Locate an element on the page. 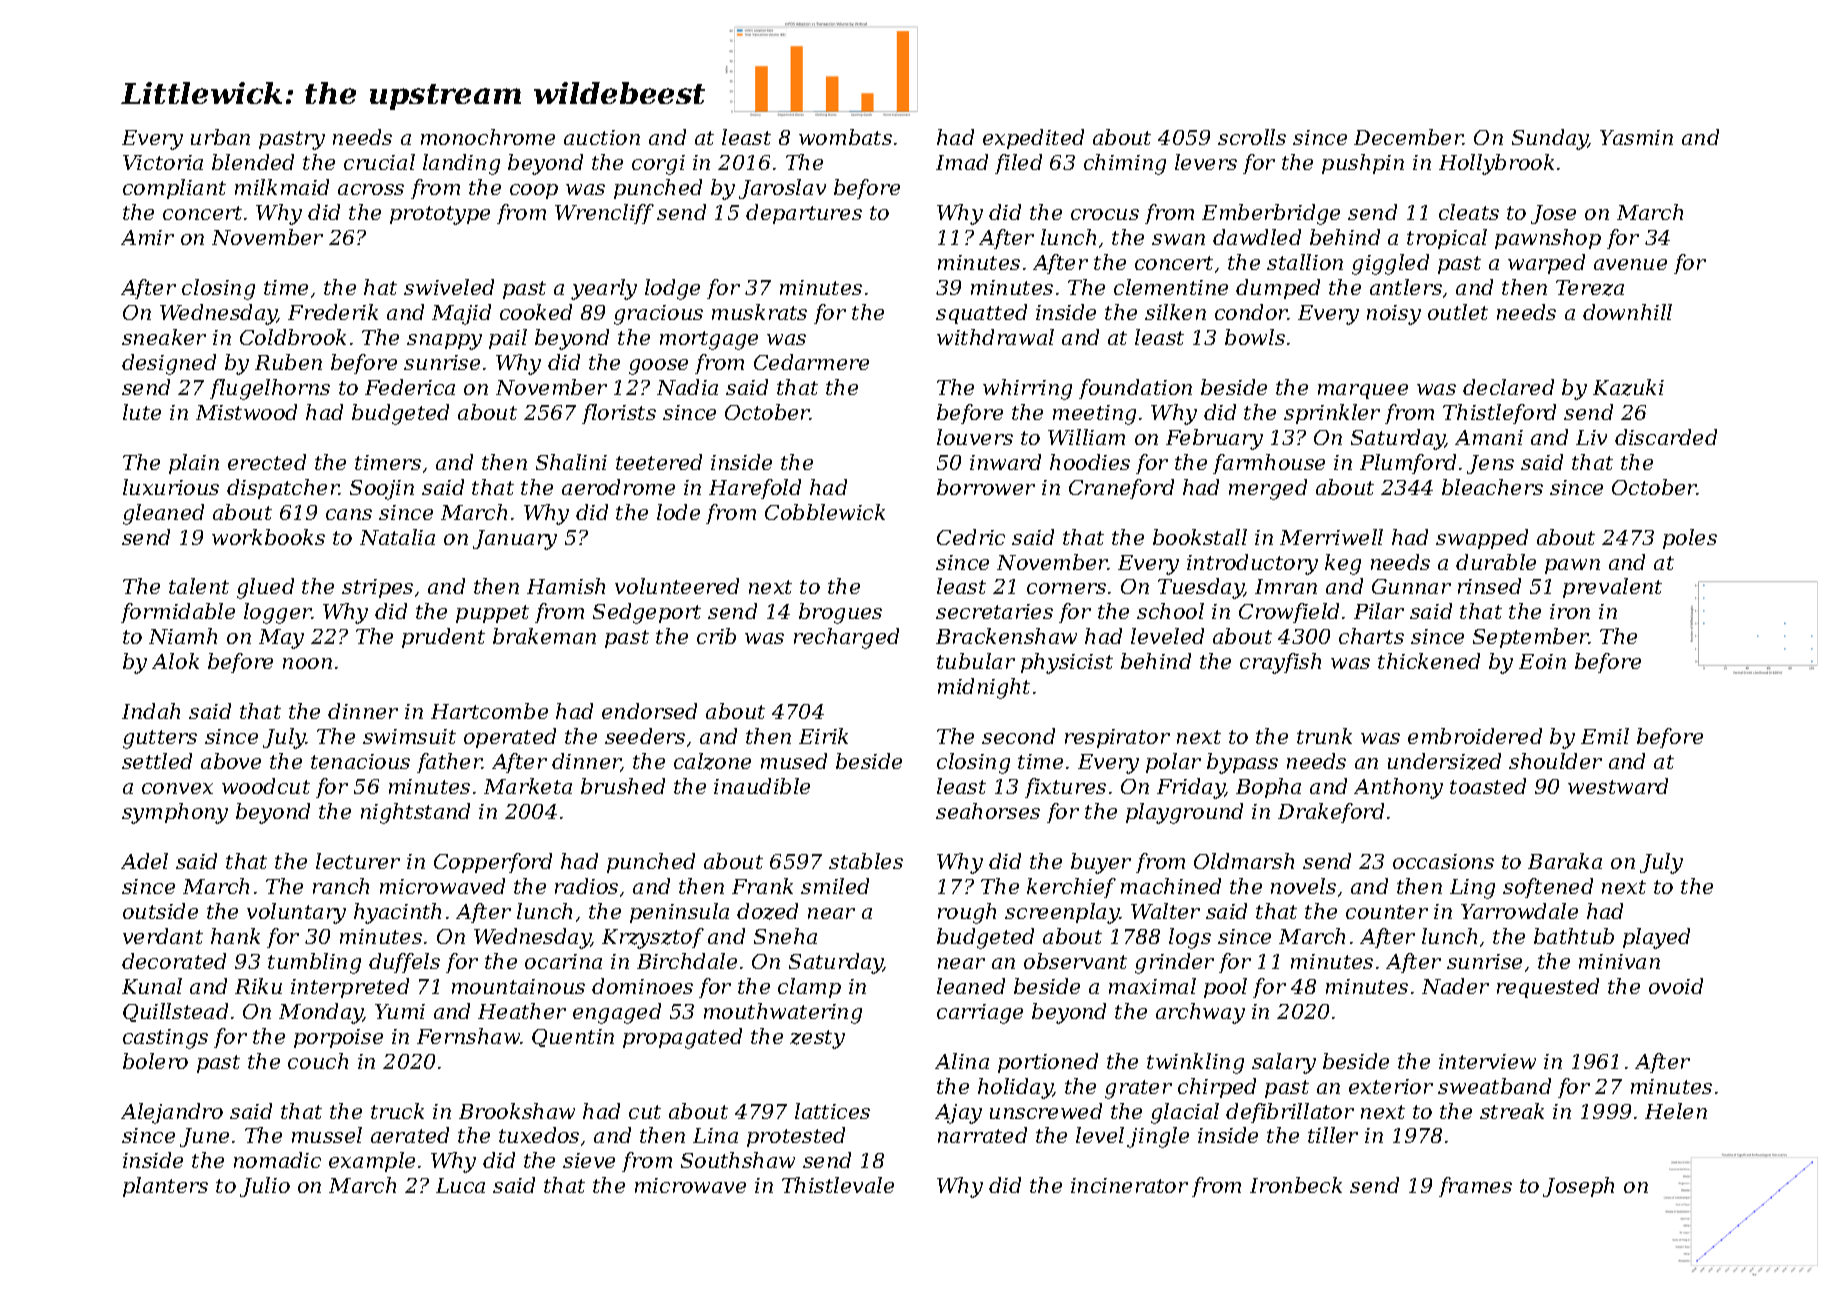 The image size is (1843, 1303). inaudible is located at coordinates (762, 786).
